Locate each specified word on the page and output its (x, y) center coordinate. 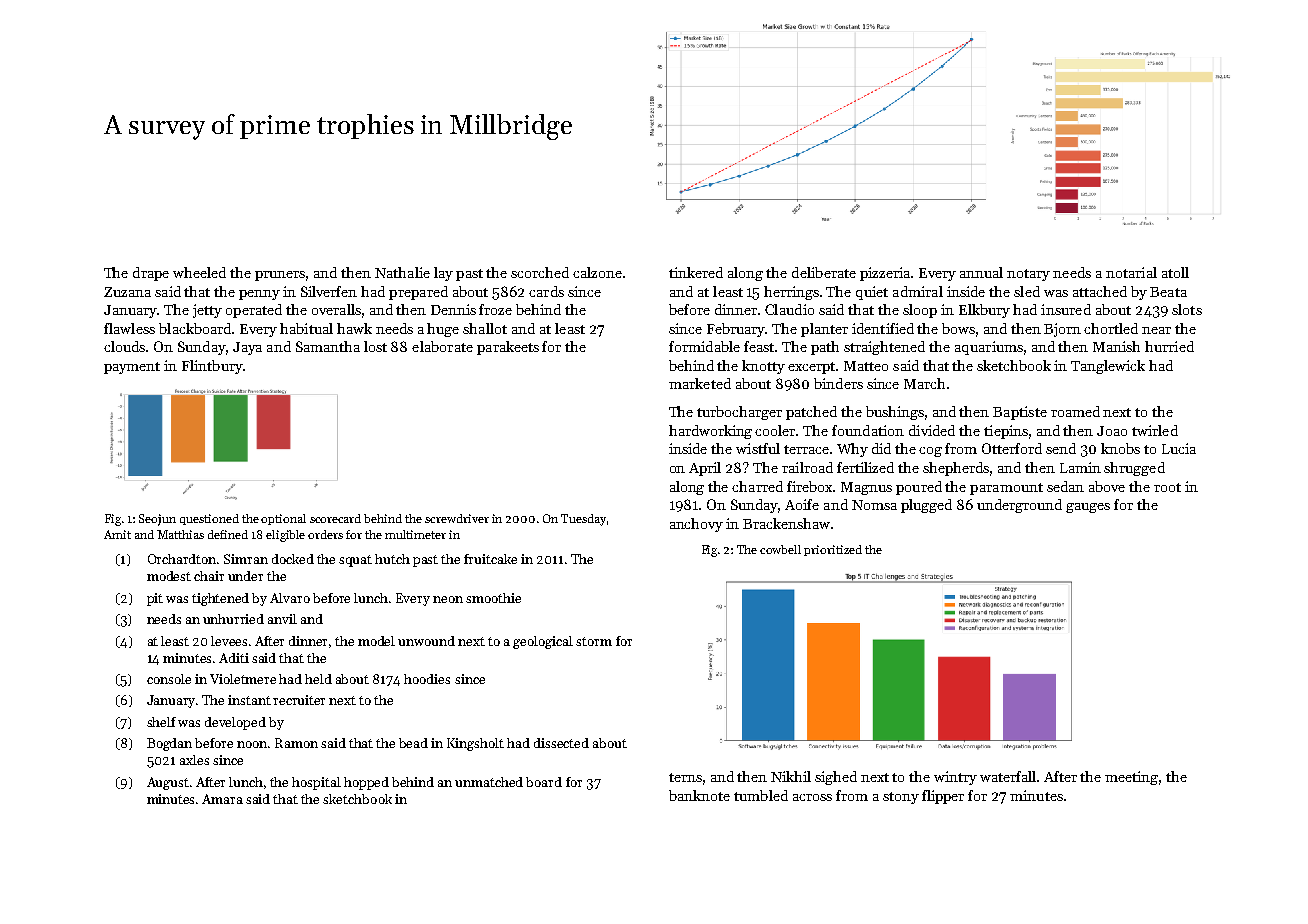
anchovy (696, 525)
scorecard (335, 518)
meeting (1131, 778)
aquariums (989, 348)
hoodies (427, 679)
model (376, 641)
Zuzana (127, 292)
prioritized (833, 550)
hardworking (710, 432)
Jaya (247, 348)
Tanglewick (1108, 367)
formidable (704, 346)
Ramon (296, 743)
